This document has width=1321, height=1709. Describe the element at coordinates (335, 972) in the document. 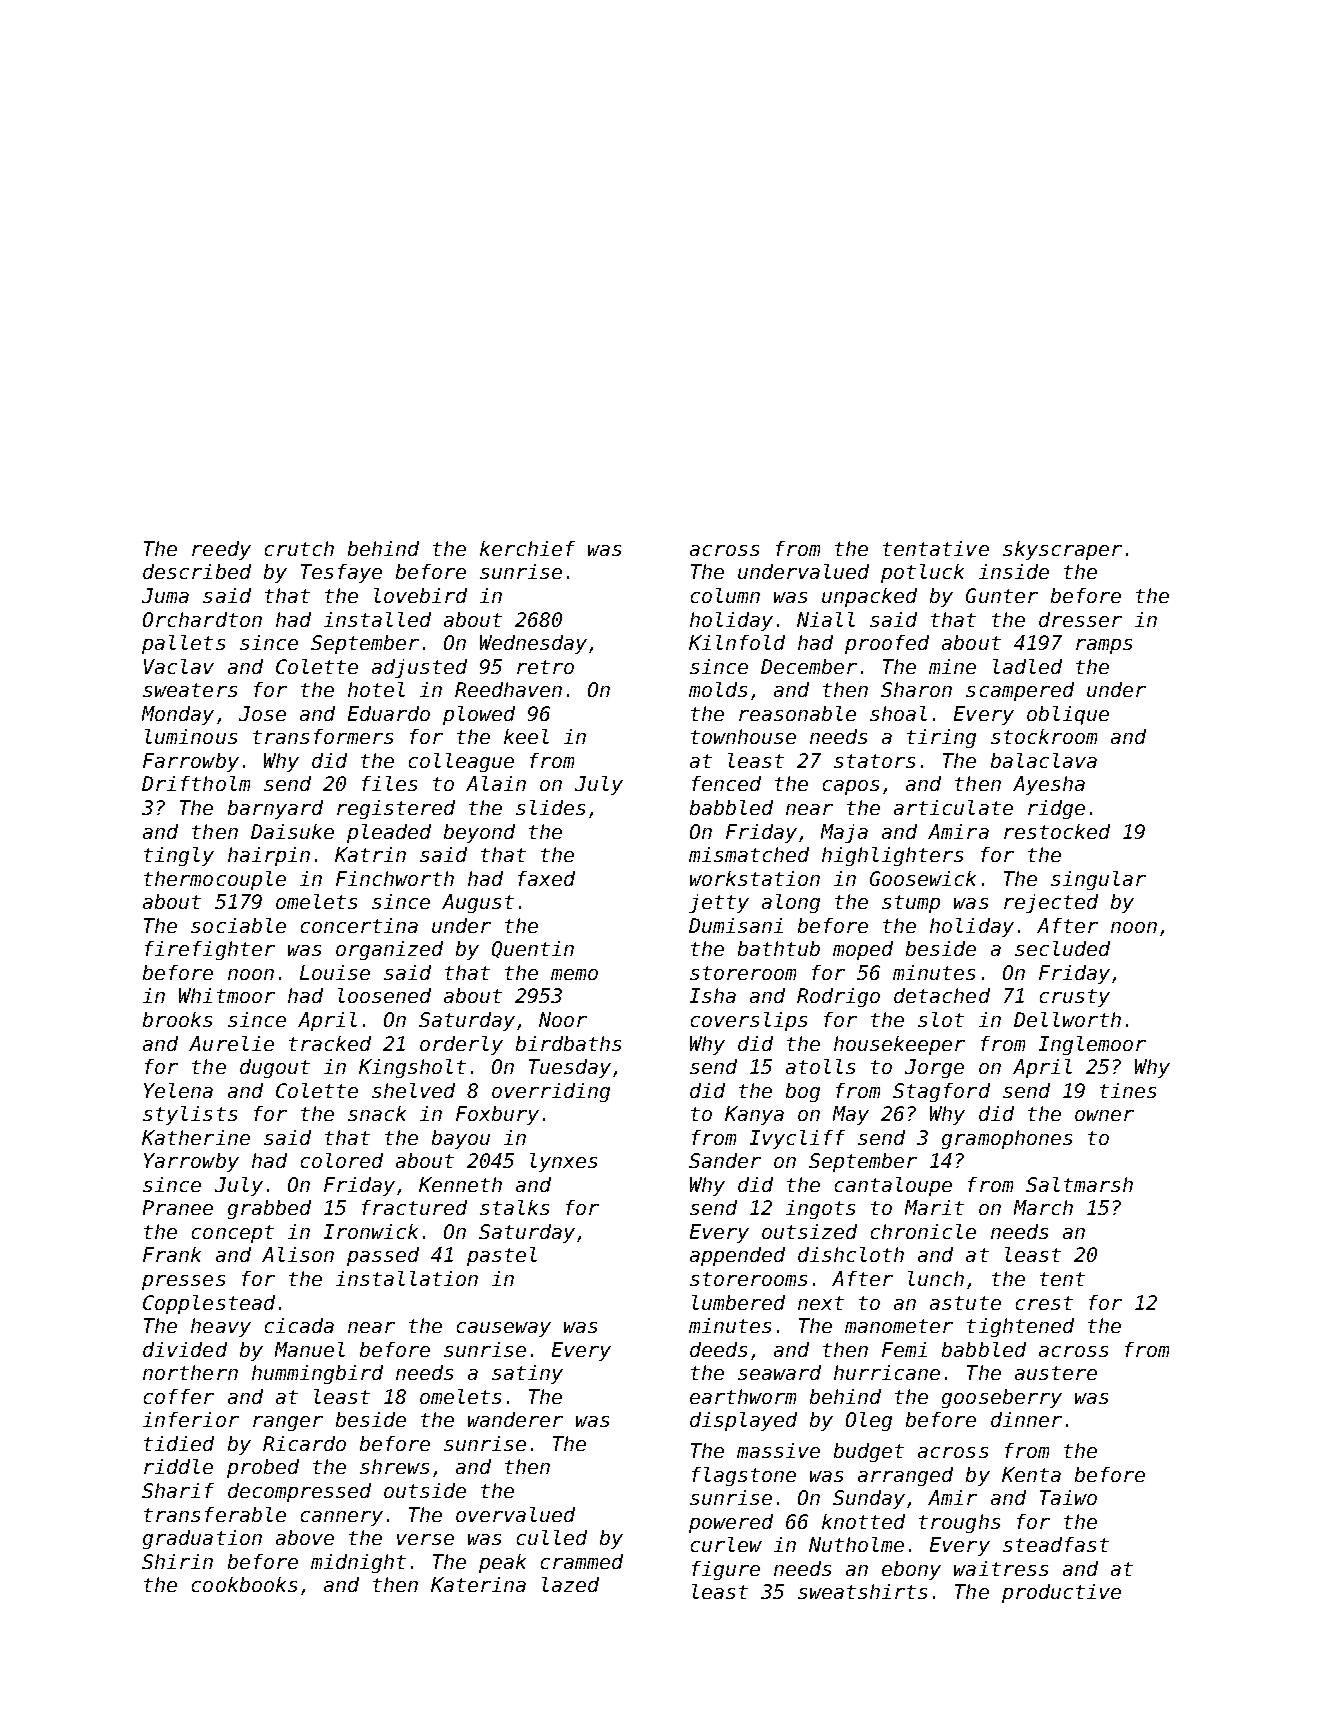

I see `Louise` at that location.
